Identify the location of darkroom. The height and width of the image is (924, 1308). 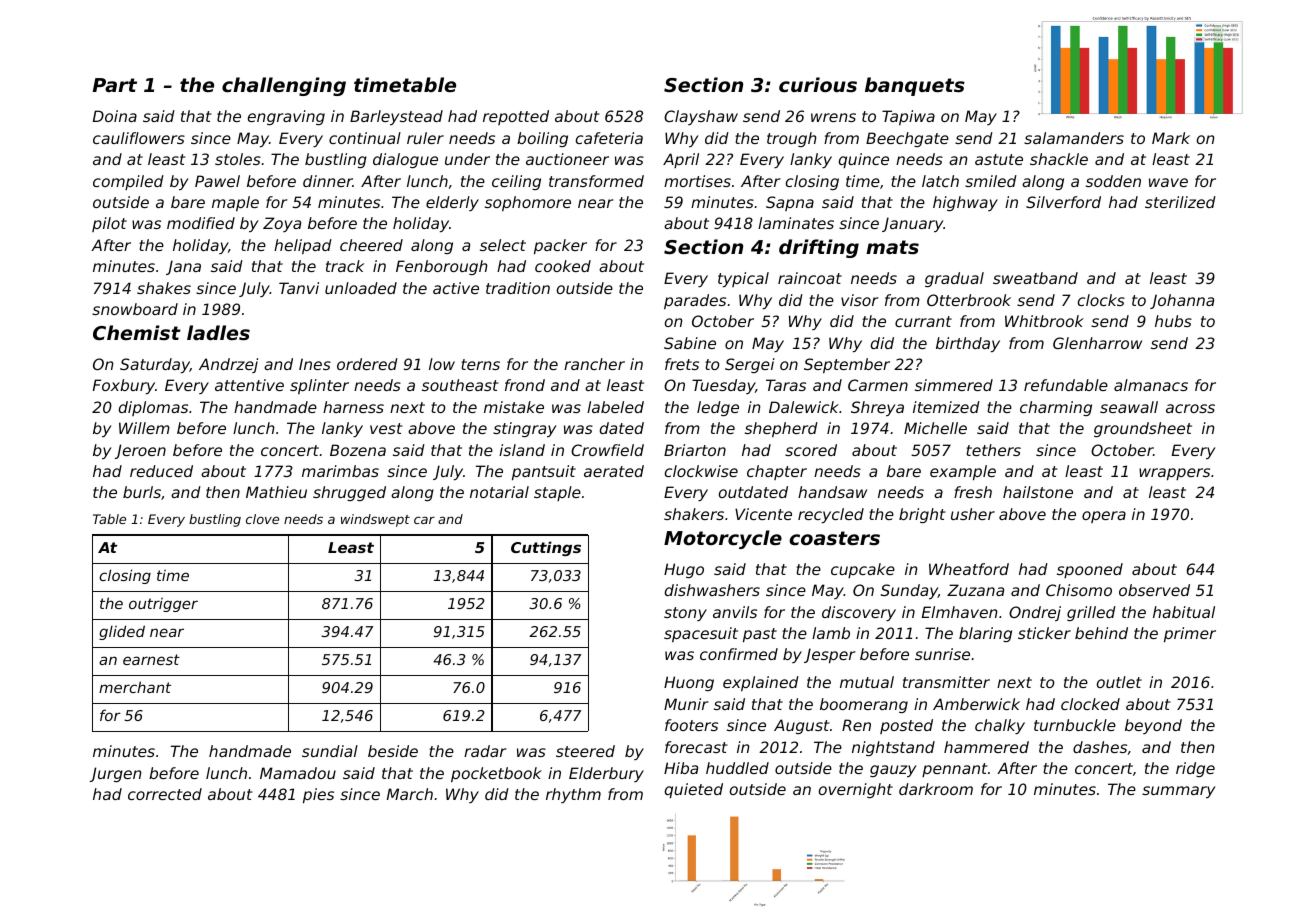
(936, 789).
